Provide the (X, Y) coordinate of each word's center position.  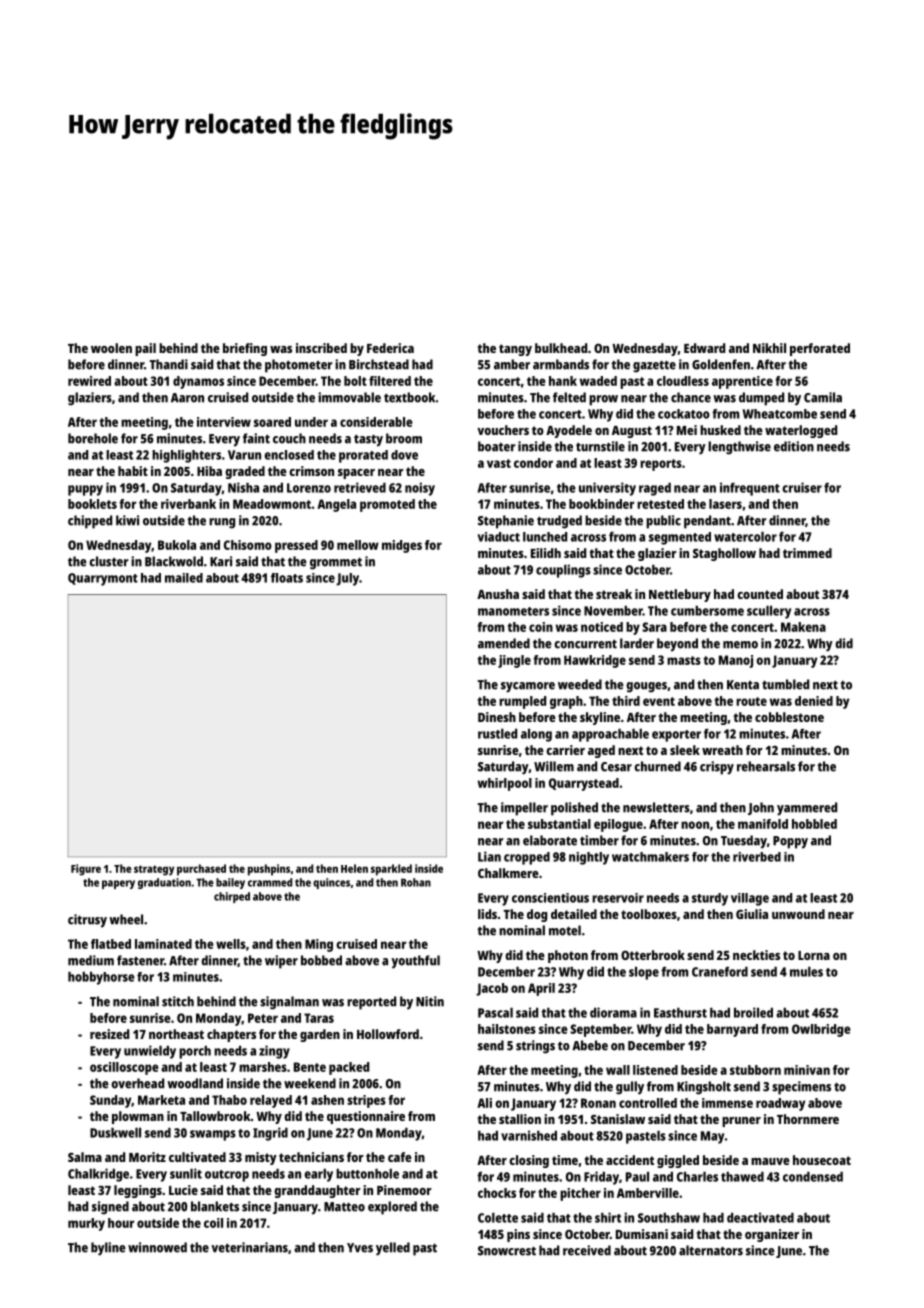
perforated (820, 349)
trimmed (807, 553)
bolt (355, 381)
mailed (184, 578)
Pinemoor (404, 1190)
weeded (580, 684)
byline (108, 1249)
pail (145, 349)
